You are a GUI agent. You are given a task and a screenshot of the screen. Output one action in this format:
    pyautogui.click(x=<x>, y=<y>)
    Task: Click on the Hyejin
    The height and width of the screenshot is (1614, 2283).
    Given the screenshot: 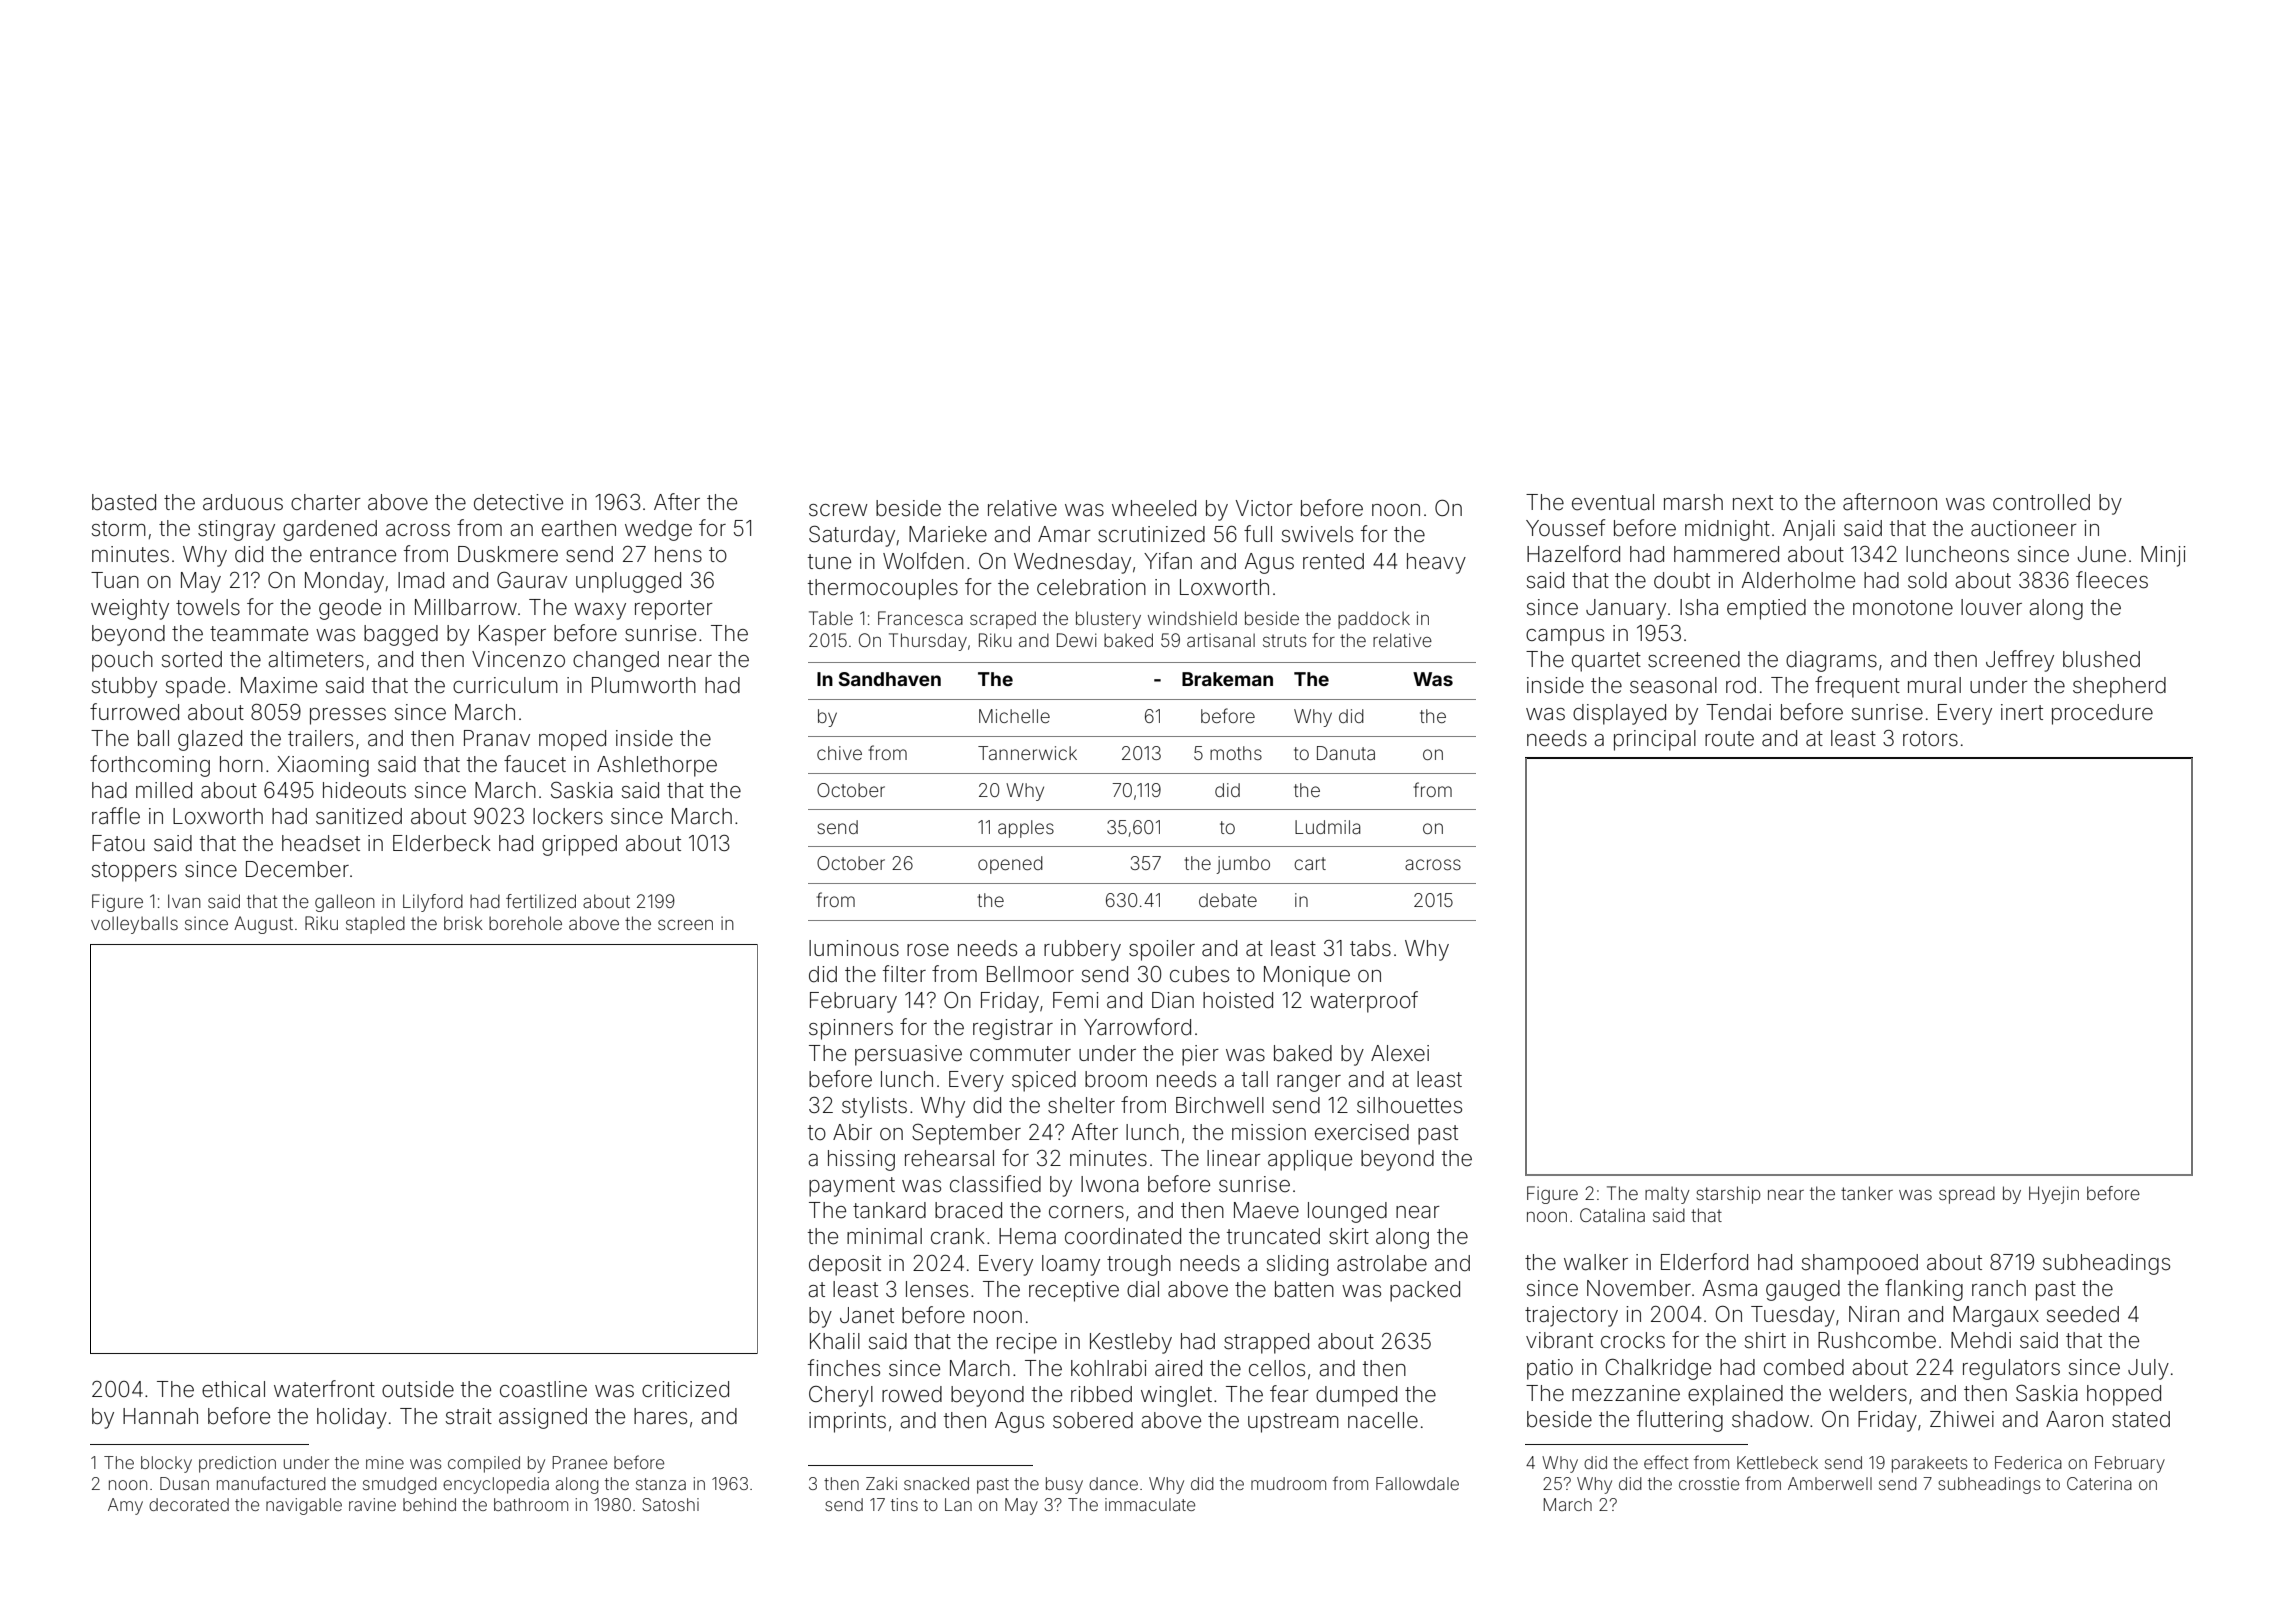 What is the action you would take?
    pyautogui.click(x=2054, y=1195)
